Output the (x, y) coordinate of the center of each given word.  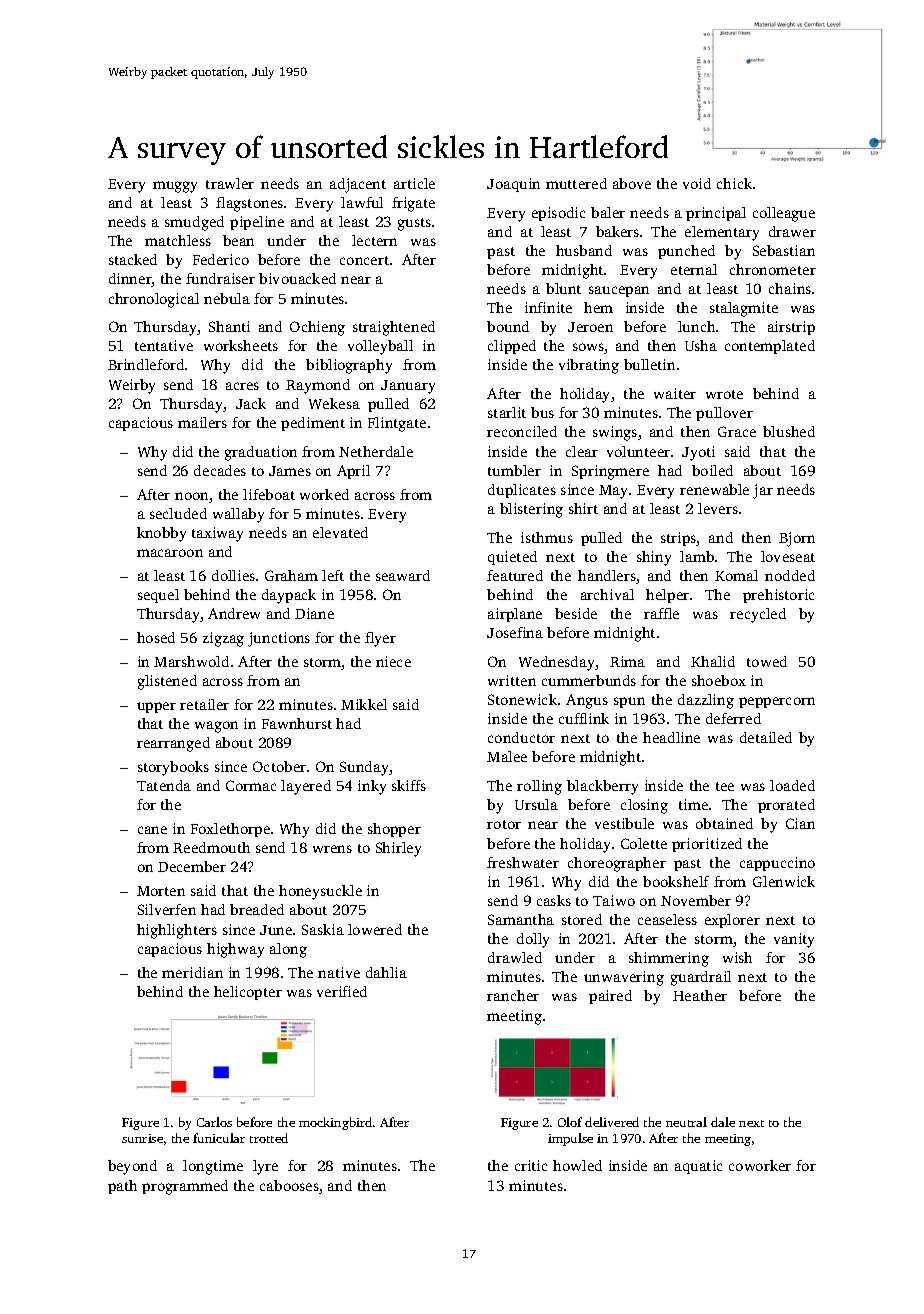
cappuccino (777, 864)
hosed (156, 637)
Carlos (214, 1122)
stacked (133, 259)
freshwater (523, 862)
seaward (403, 575)
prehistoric (778, 596)
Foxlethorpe (230, 830)
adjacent (358, 185)
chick (734, 183)
